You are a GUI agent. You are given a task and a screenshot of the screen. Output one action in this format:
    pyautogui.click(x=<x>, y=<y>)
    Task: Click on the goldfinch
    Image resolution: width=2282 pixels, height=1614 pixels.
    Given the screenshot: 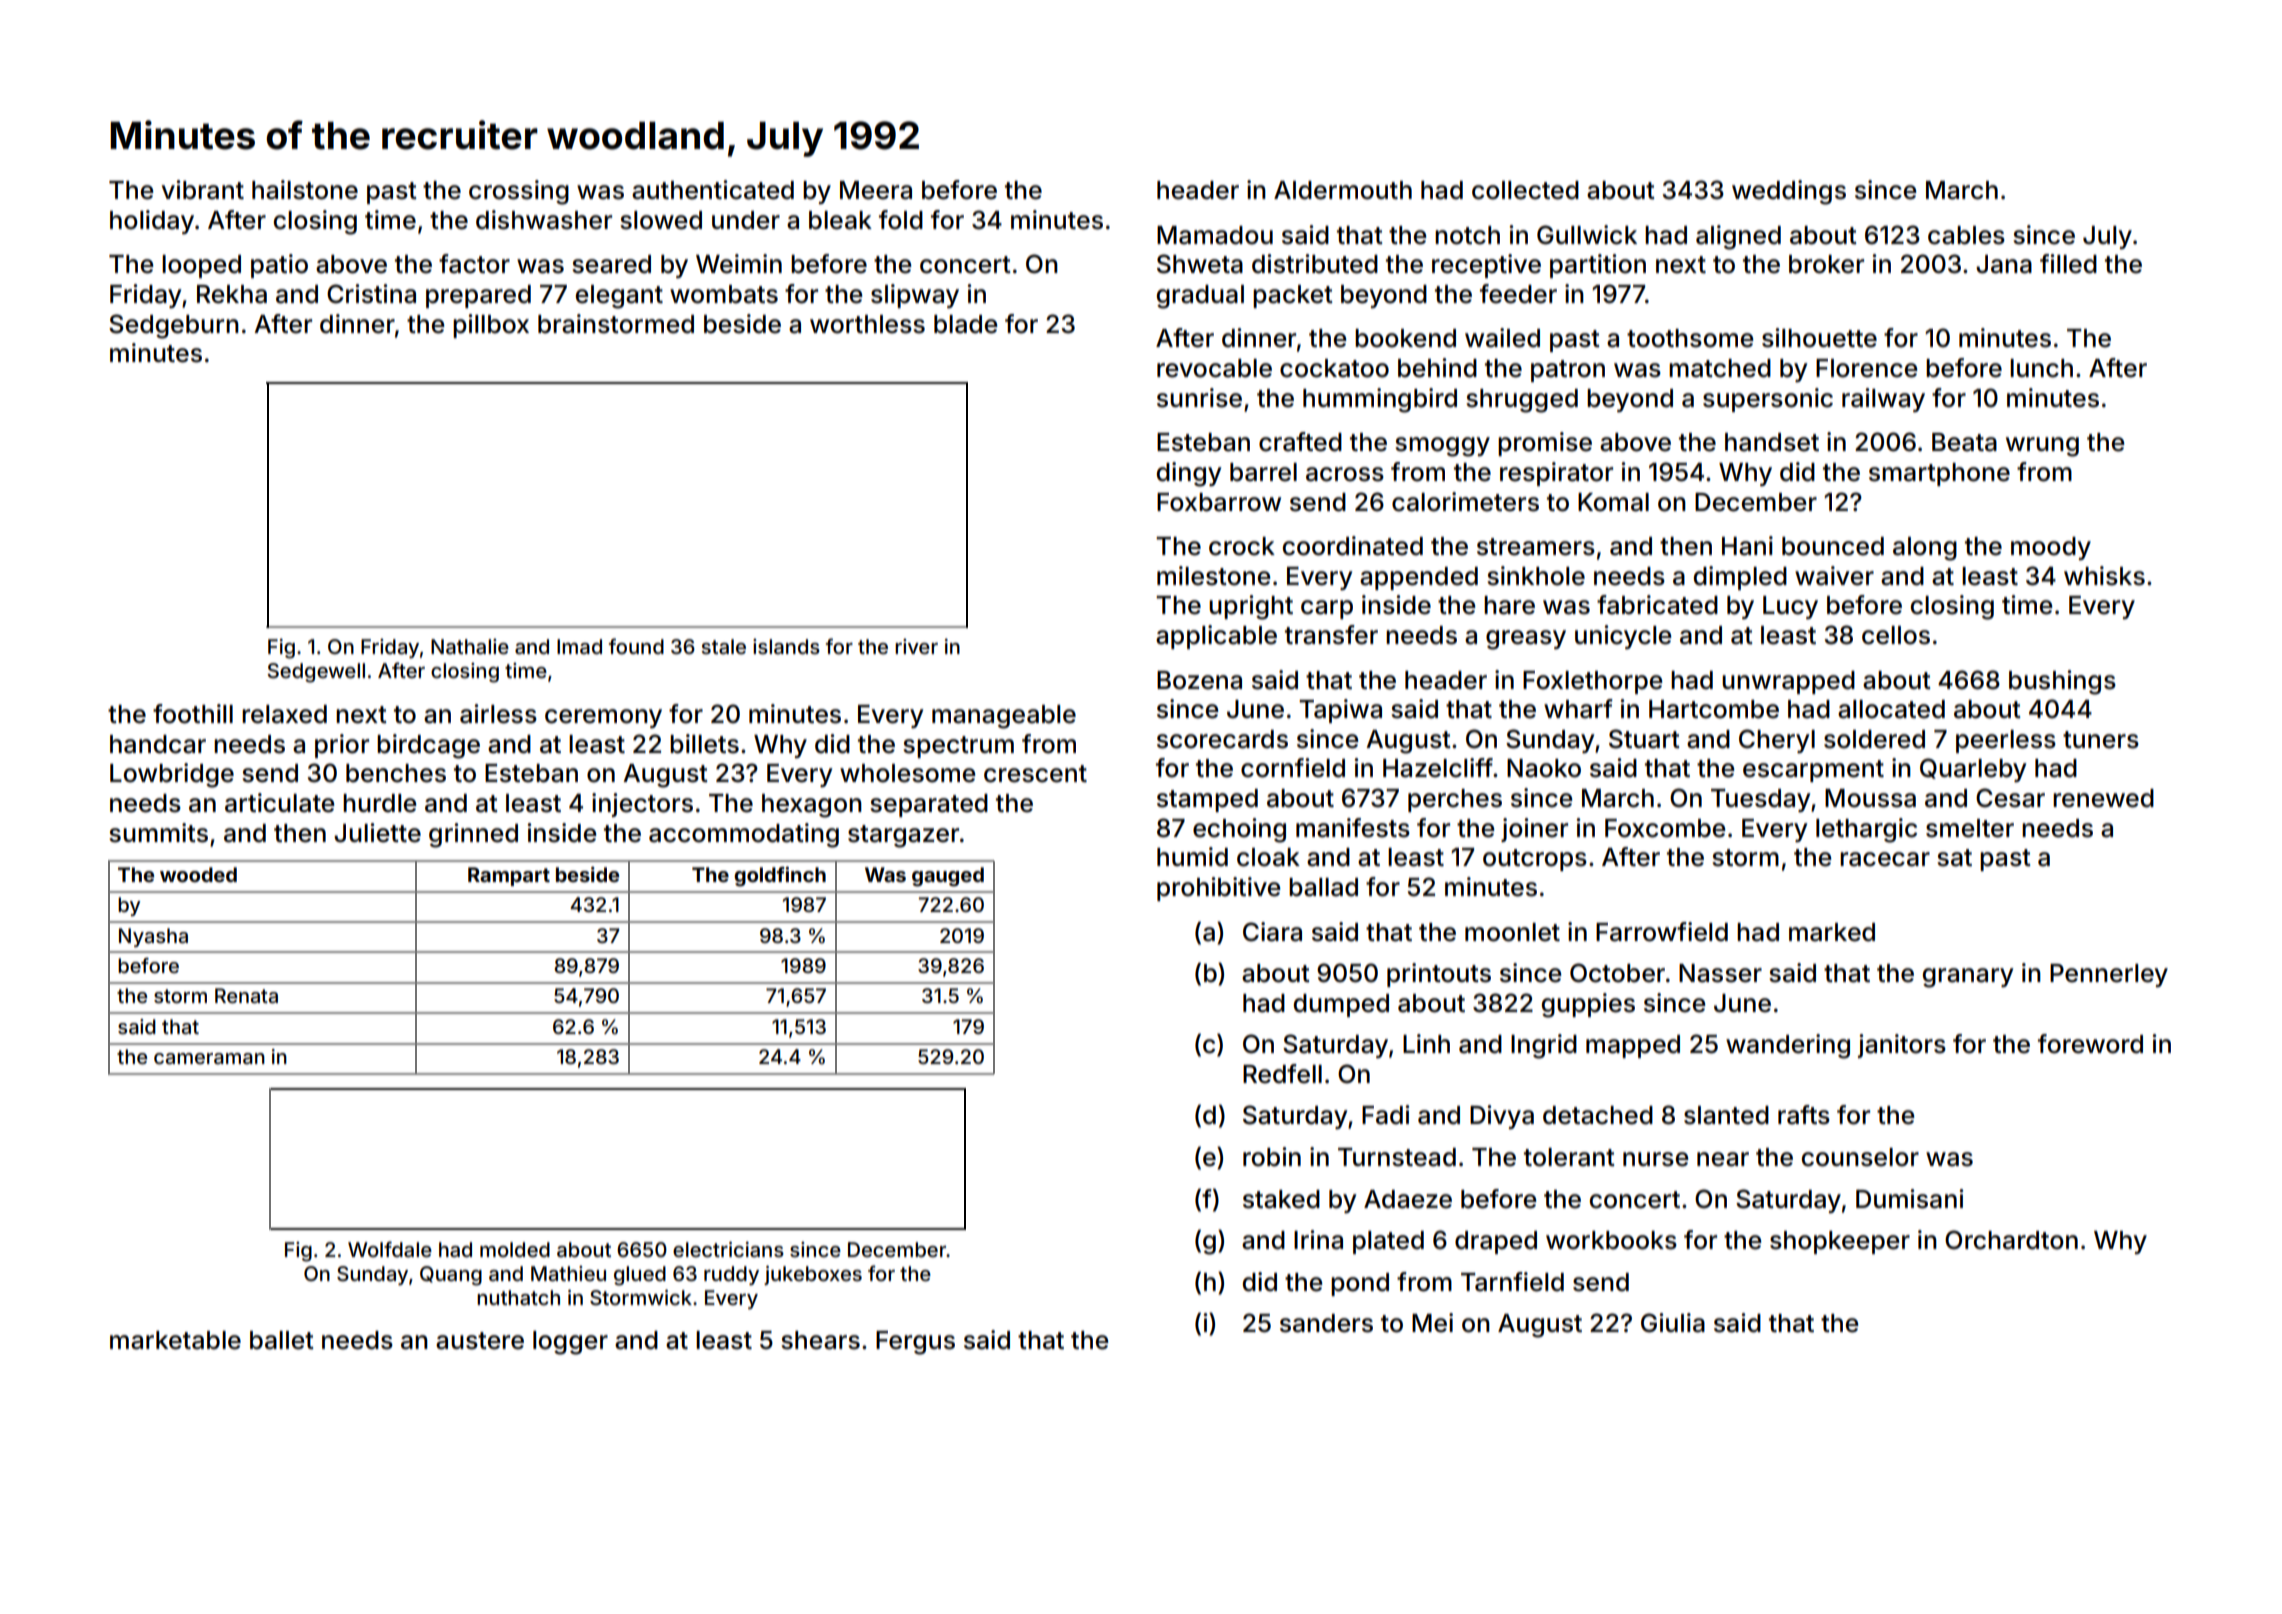 What is the action you would take?
    pyautogui.click(x=780, y=877)
